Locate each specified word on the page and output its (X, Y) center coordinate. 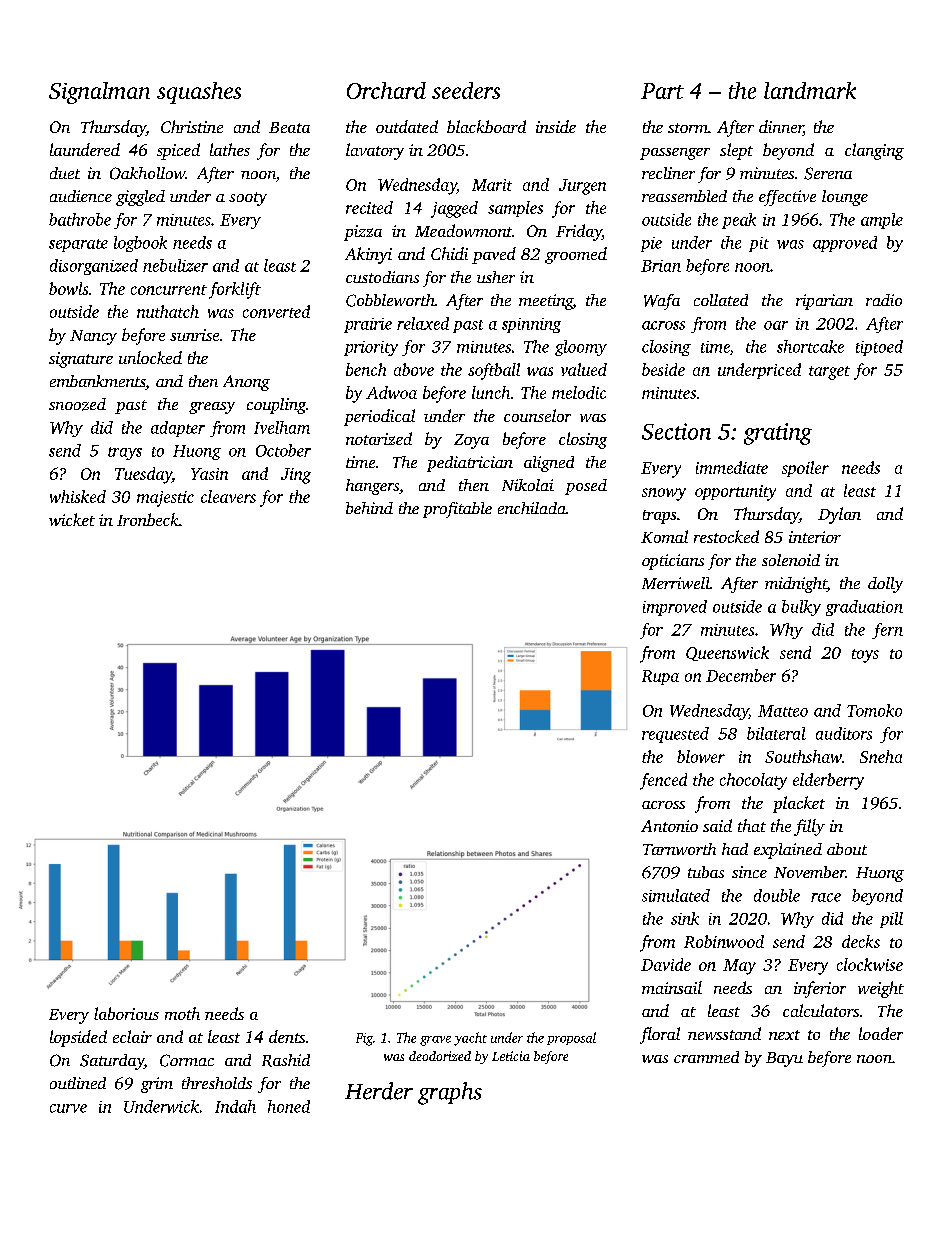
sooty (248, 199)
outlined (78, 1083)
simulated (676, 895)
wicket (72, 519)
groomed (576, 255)
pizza (363, 233)
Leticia (511, 1056)
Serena (828, 173)
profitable (457, 510)
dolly (885, 585)
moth (182, 1013)
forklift (235, 290)
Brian (661, 266)
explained (788, 851)
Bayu (784, 1059)
